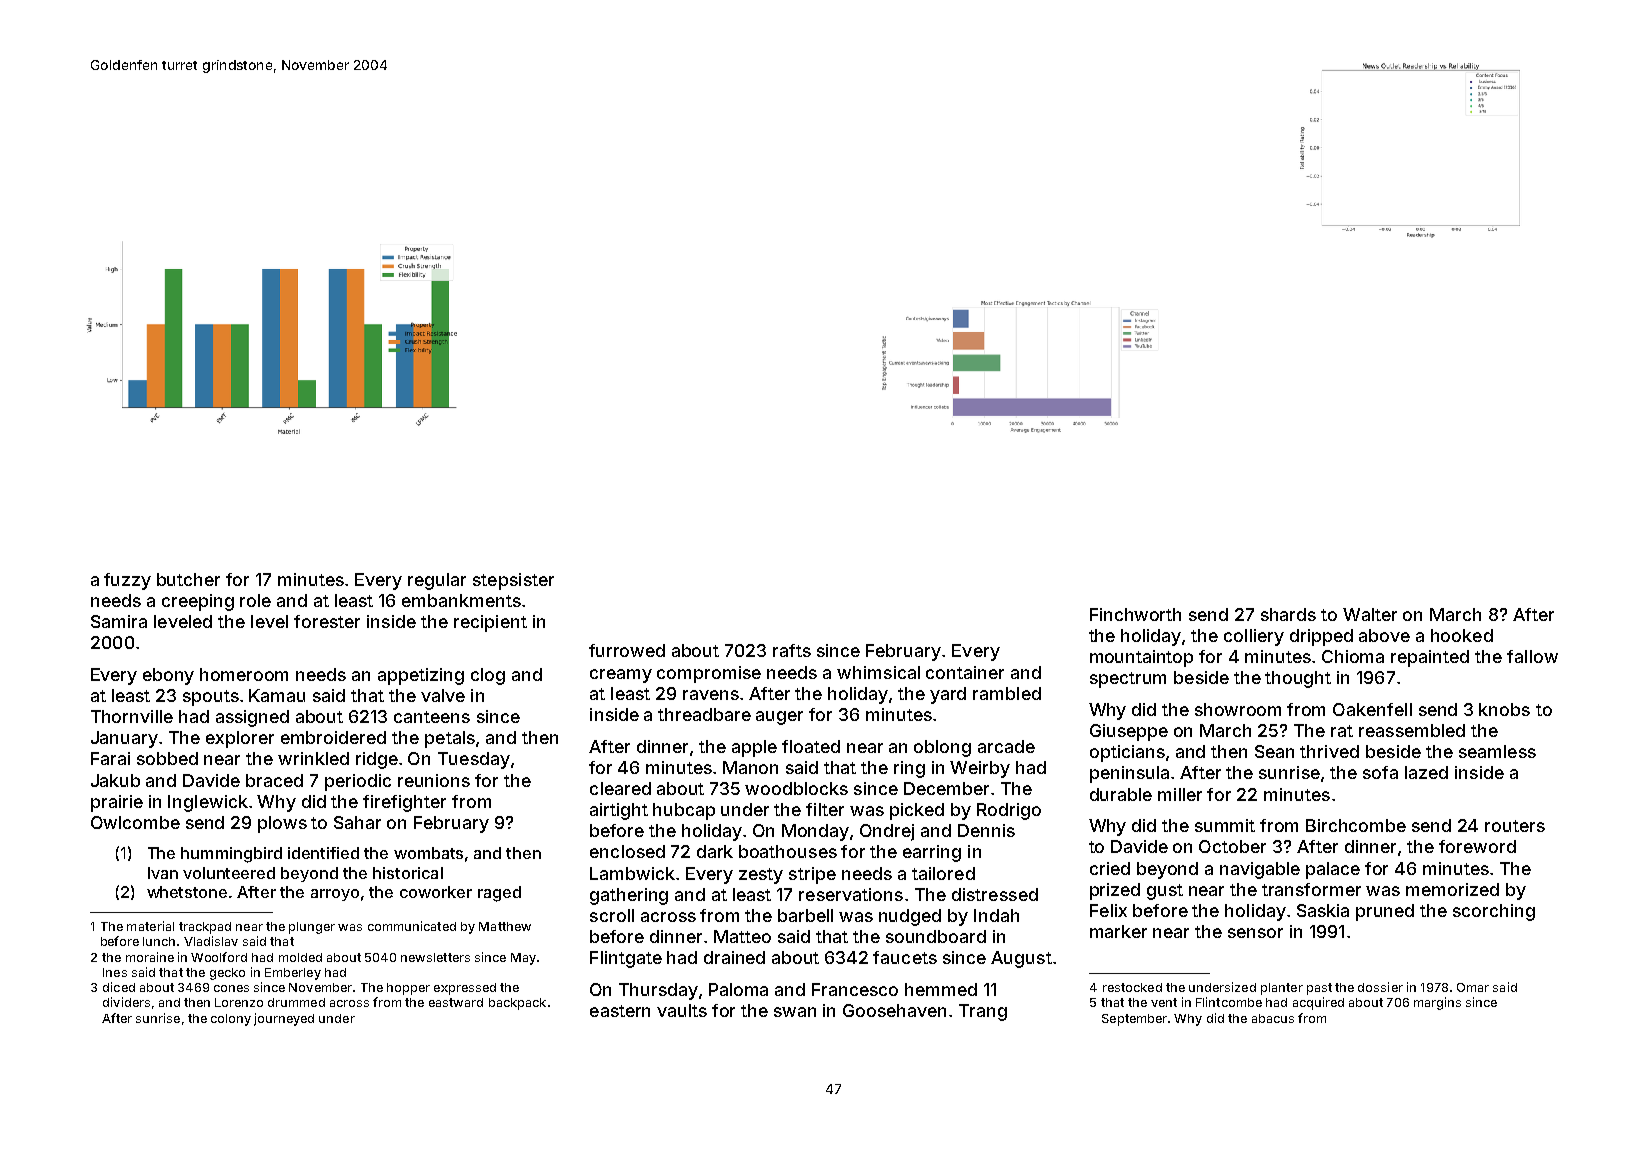 The image size is (1649, 1166). Describe the element at coordinates (1532, 656) in the document. I see `fallow` at that location.
